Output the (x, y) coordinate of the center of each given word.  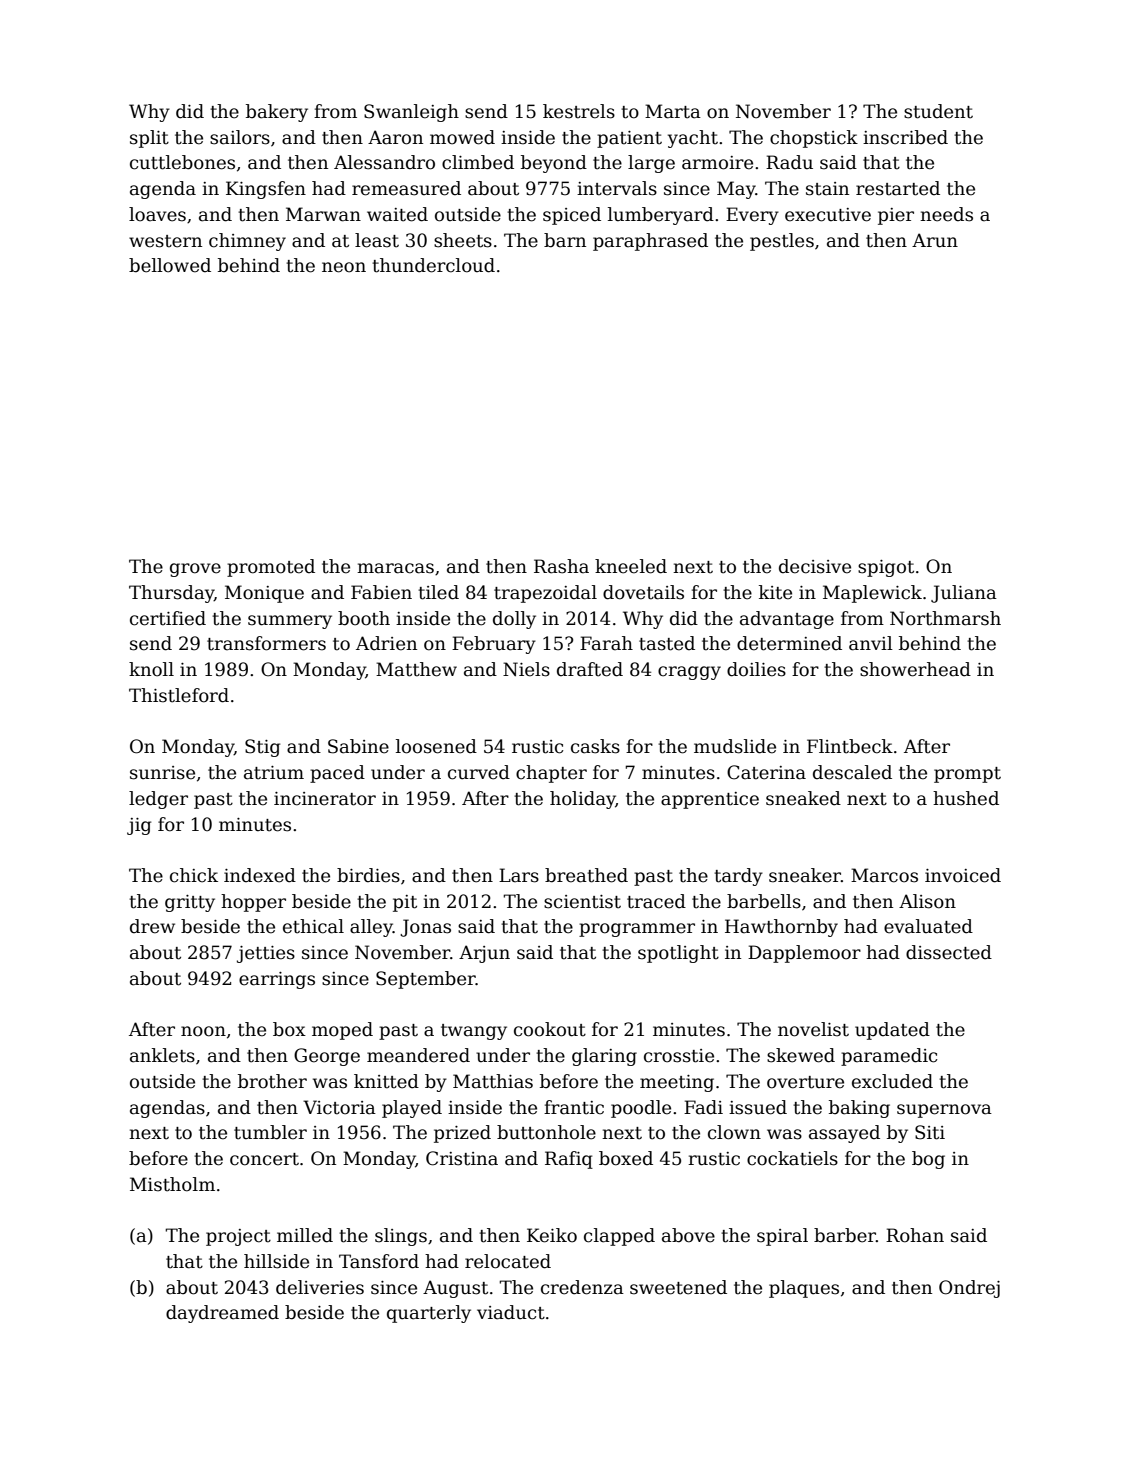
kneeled (631, 566)
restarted (898, 188)
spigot (886, 568)
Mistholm (172, 1184)
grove (195, 570)
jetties (266, 954)
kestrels (579, 111)
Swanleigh (411, 113)
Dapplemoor (804, 954)
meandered (418, 1055)
